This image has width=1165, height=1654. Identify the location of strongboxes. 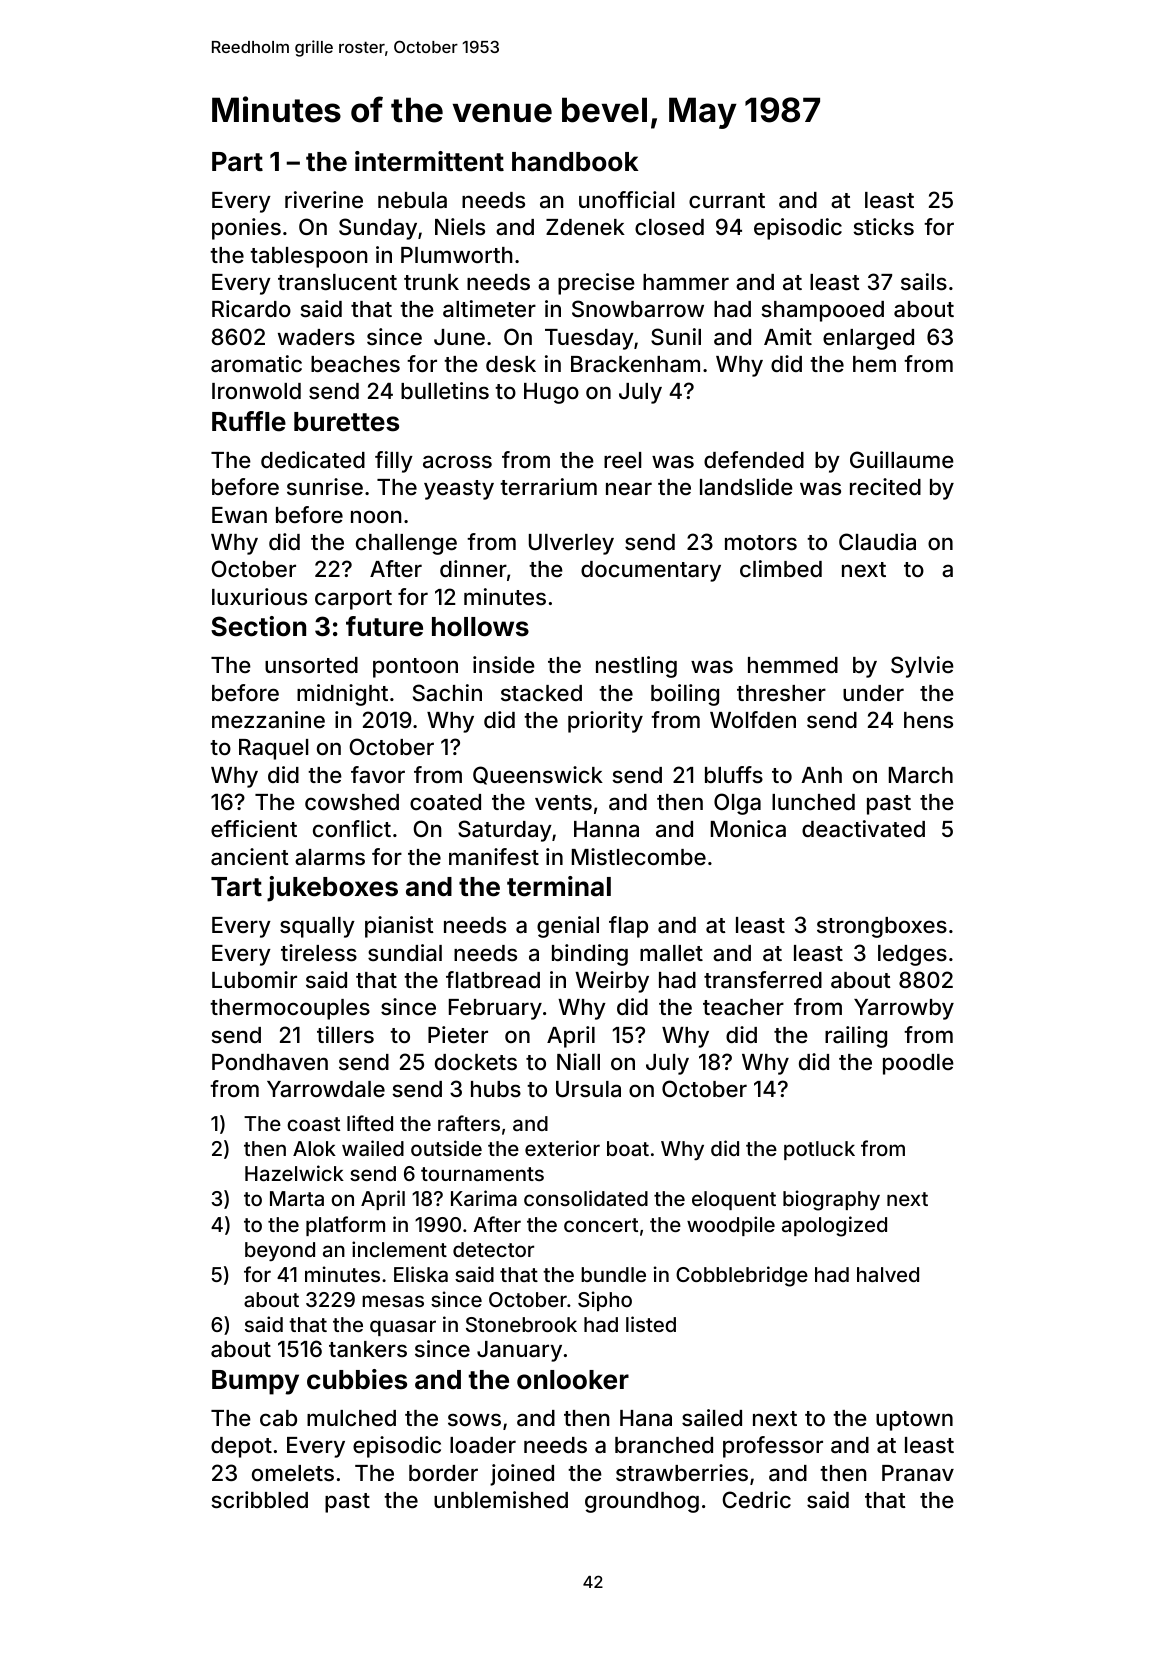
(882, 927).
